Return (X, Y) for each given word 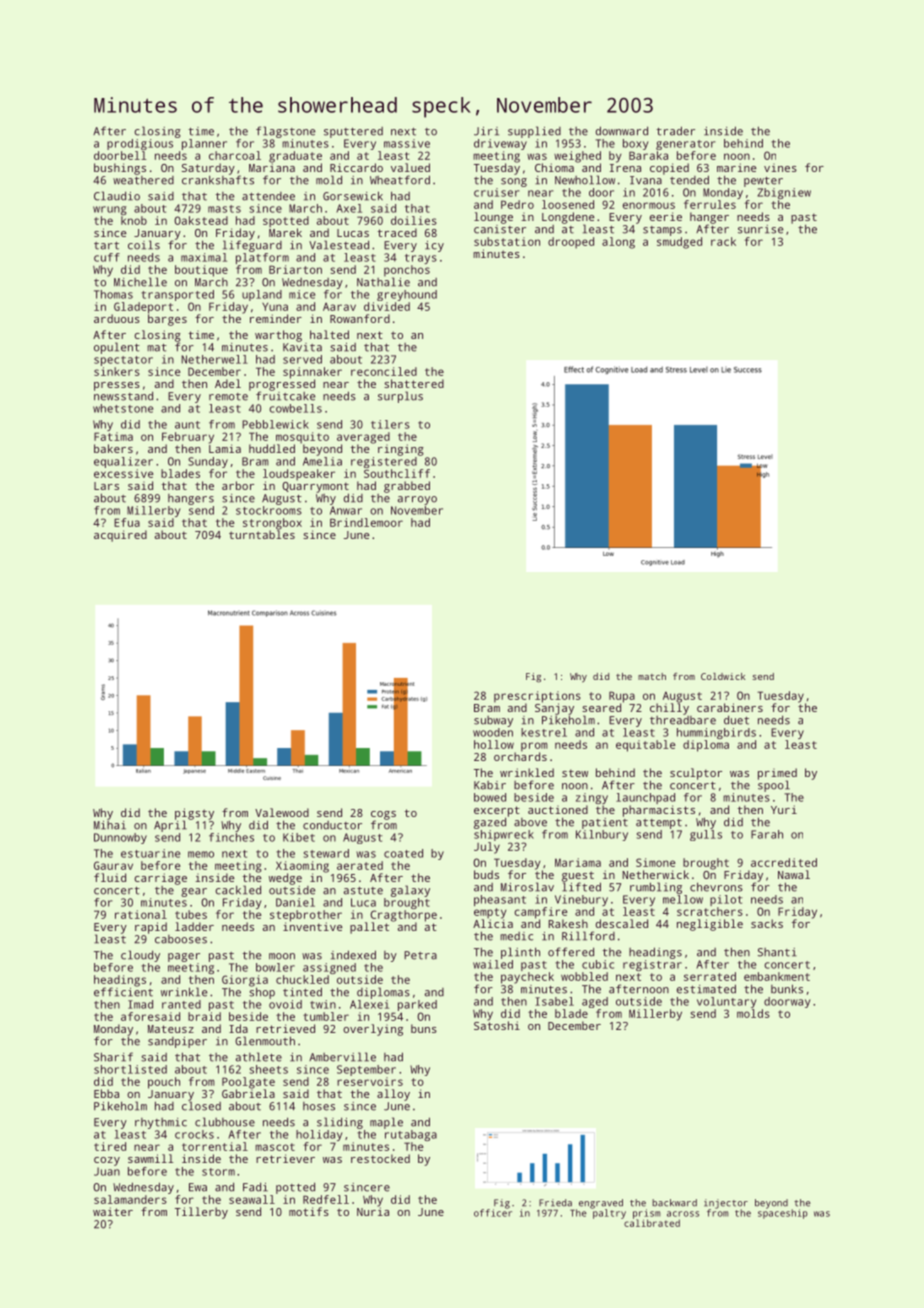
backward (674, 1203)
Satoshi (497, 1025)
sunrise (760, 229)
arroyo (417, 500)
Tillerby (201, 1213)
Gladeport (143, 308)
